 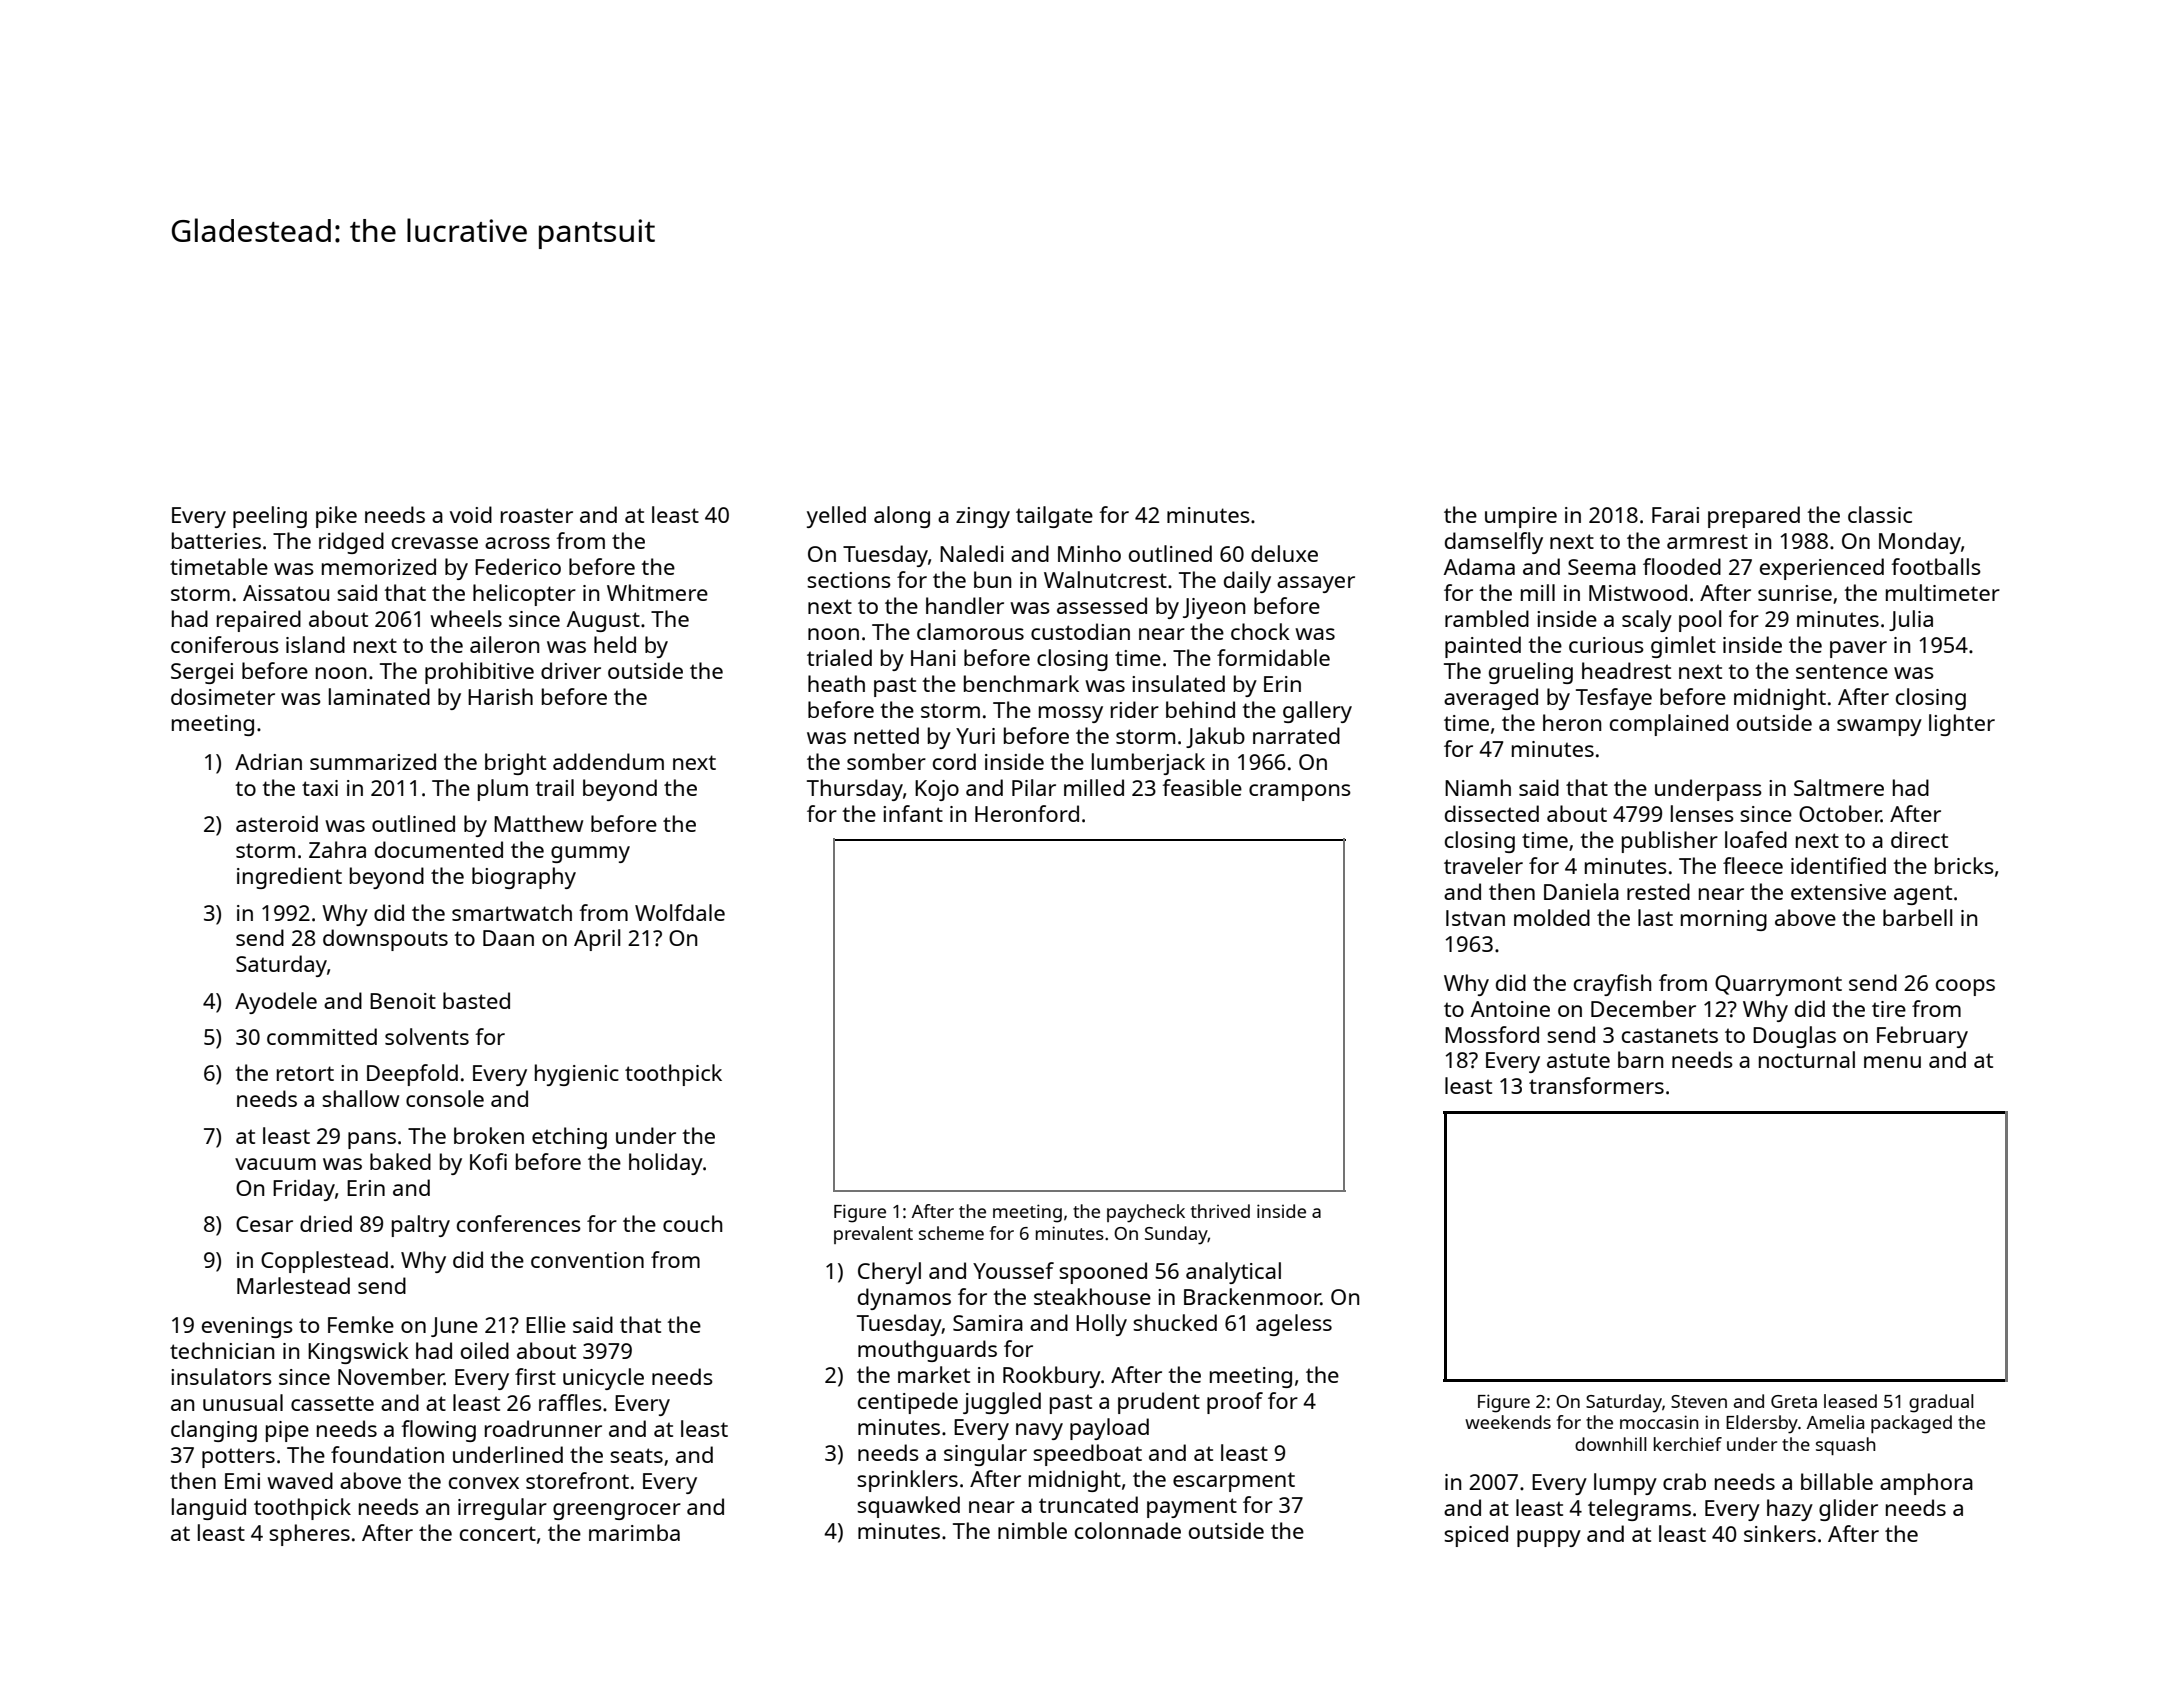 I want to click on laminated, so click(x=379, y=696).
